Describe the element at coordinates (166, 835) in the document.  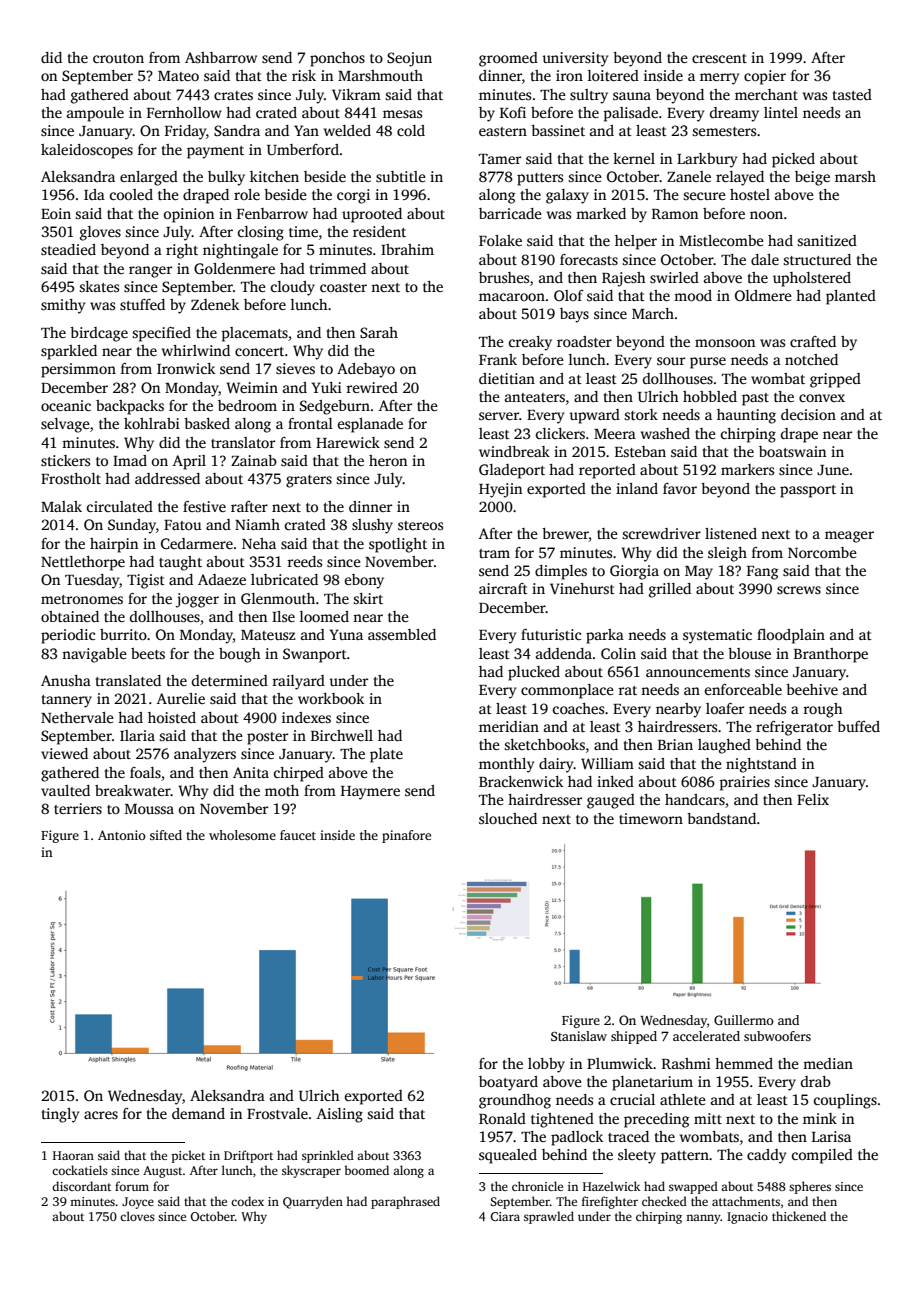
I see `sifted` at that location.
